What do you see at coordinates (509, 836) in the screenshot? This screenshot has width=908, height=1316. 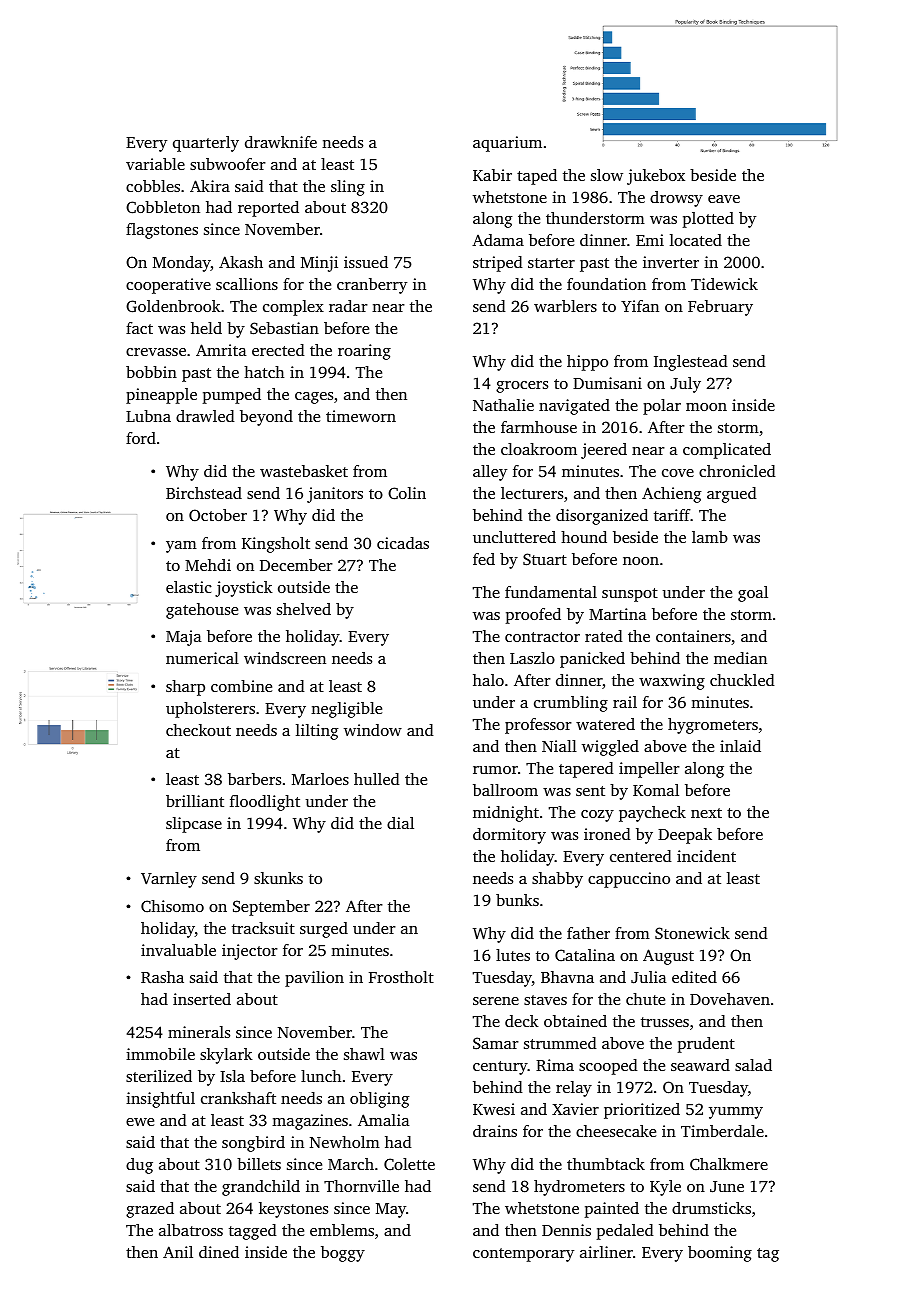 I see `dormitory` at bounding box center [509, 836].
